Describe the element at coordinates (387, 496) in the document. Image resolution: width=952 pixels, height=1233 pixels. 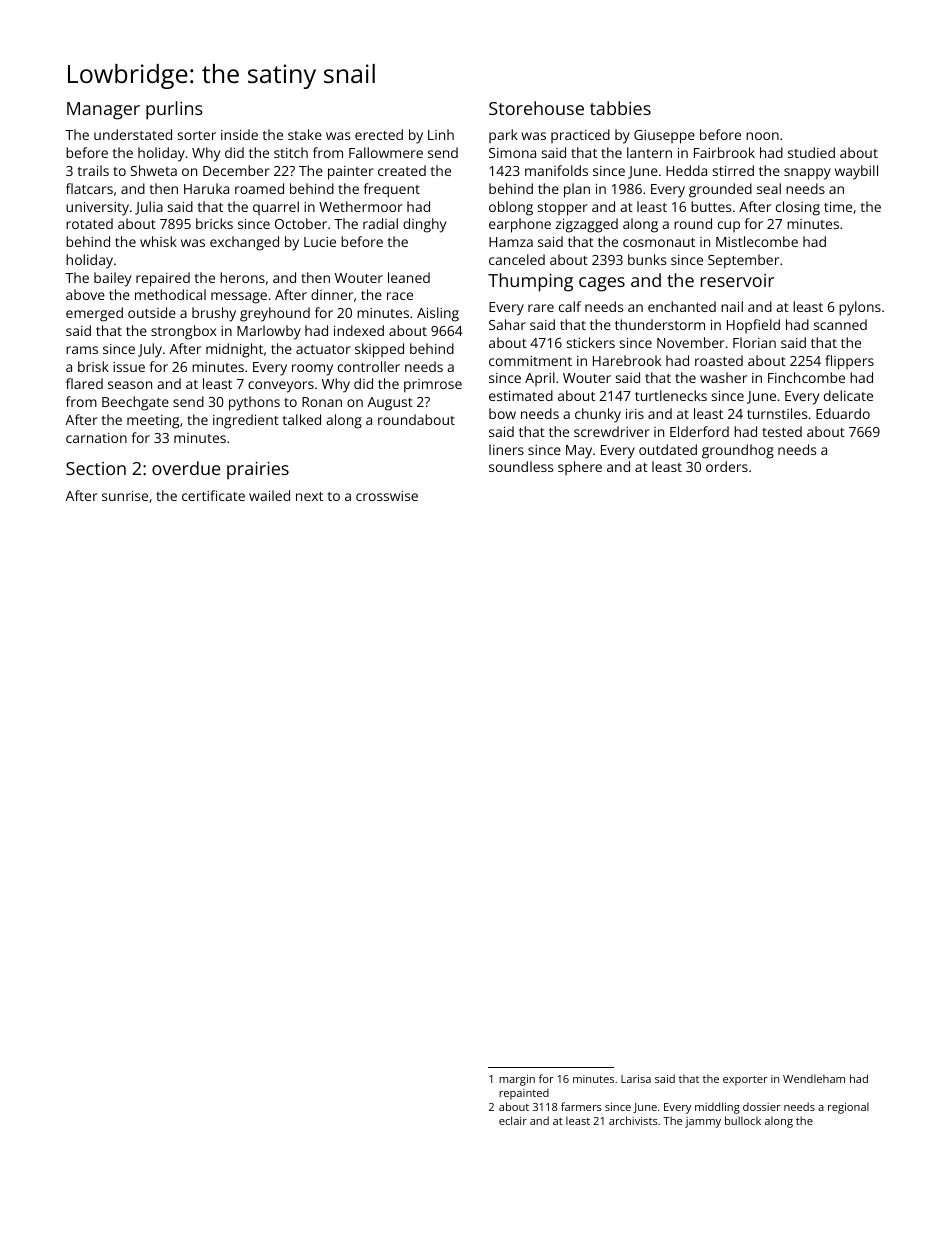
I see `crosswise` at that location.
